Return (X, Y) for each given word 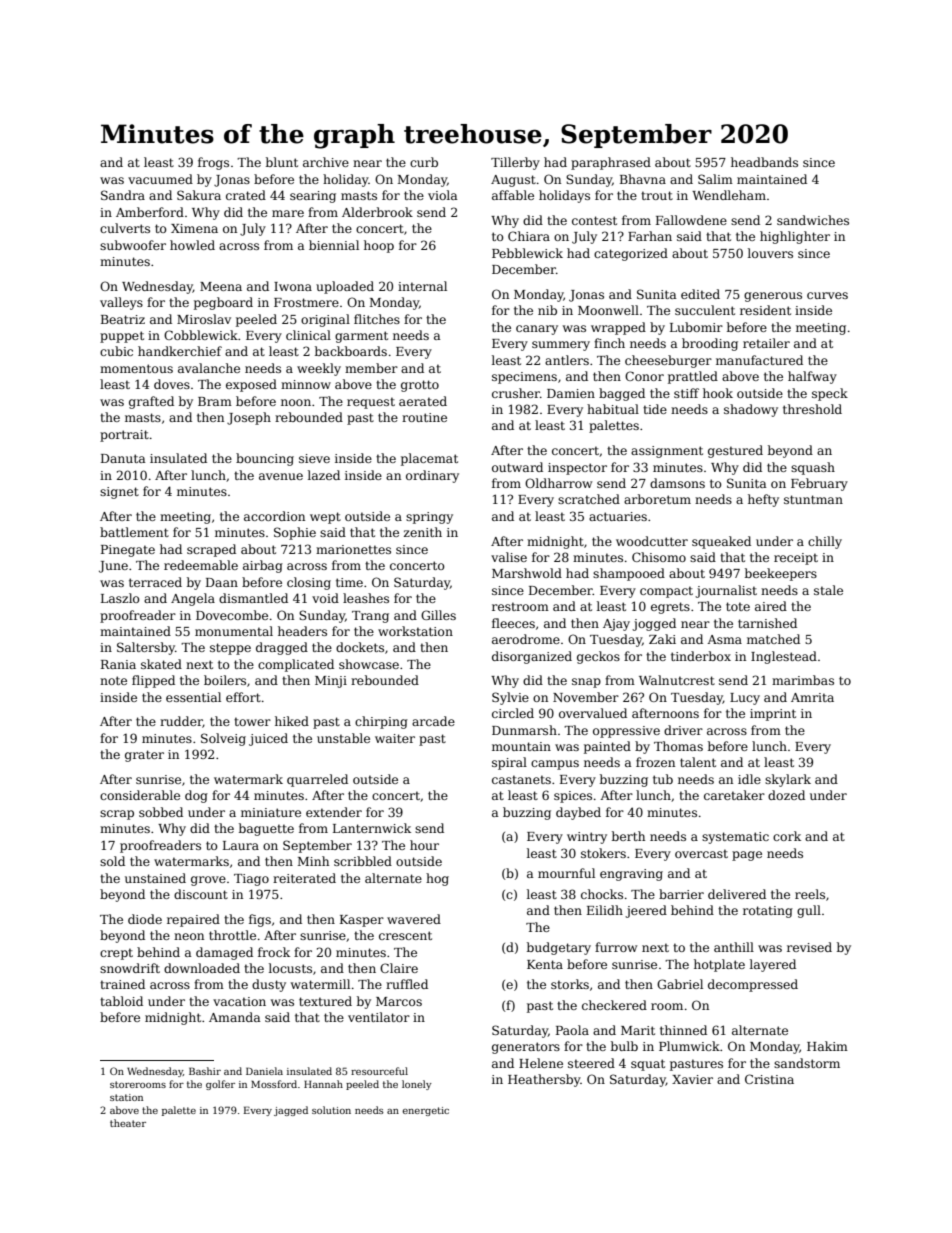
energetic (425, 1111)
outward (517, 467)
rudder (181, 722)
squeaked (721, 542)
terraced (155, 582)
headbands (764, 162)
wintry (587, 838)
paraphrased (611, 163)
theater (128, 1123)
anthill (734, 947)
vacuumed (160, 179)
